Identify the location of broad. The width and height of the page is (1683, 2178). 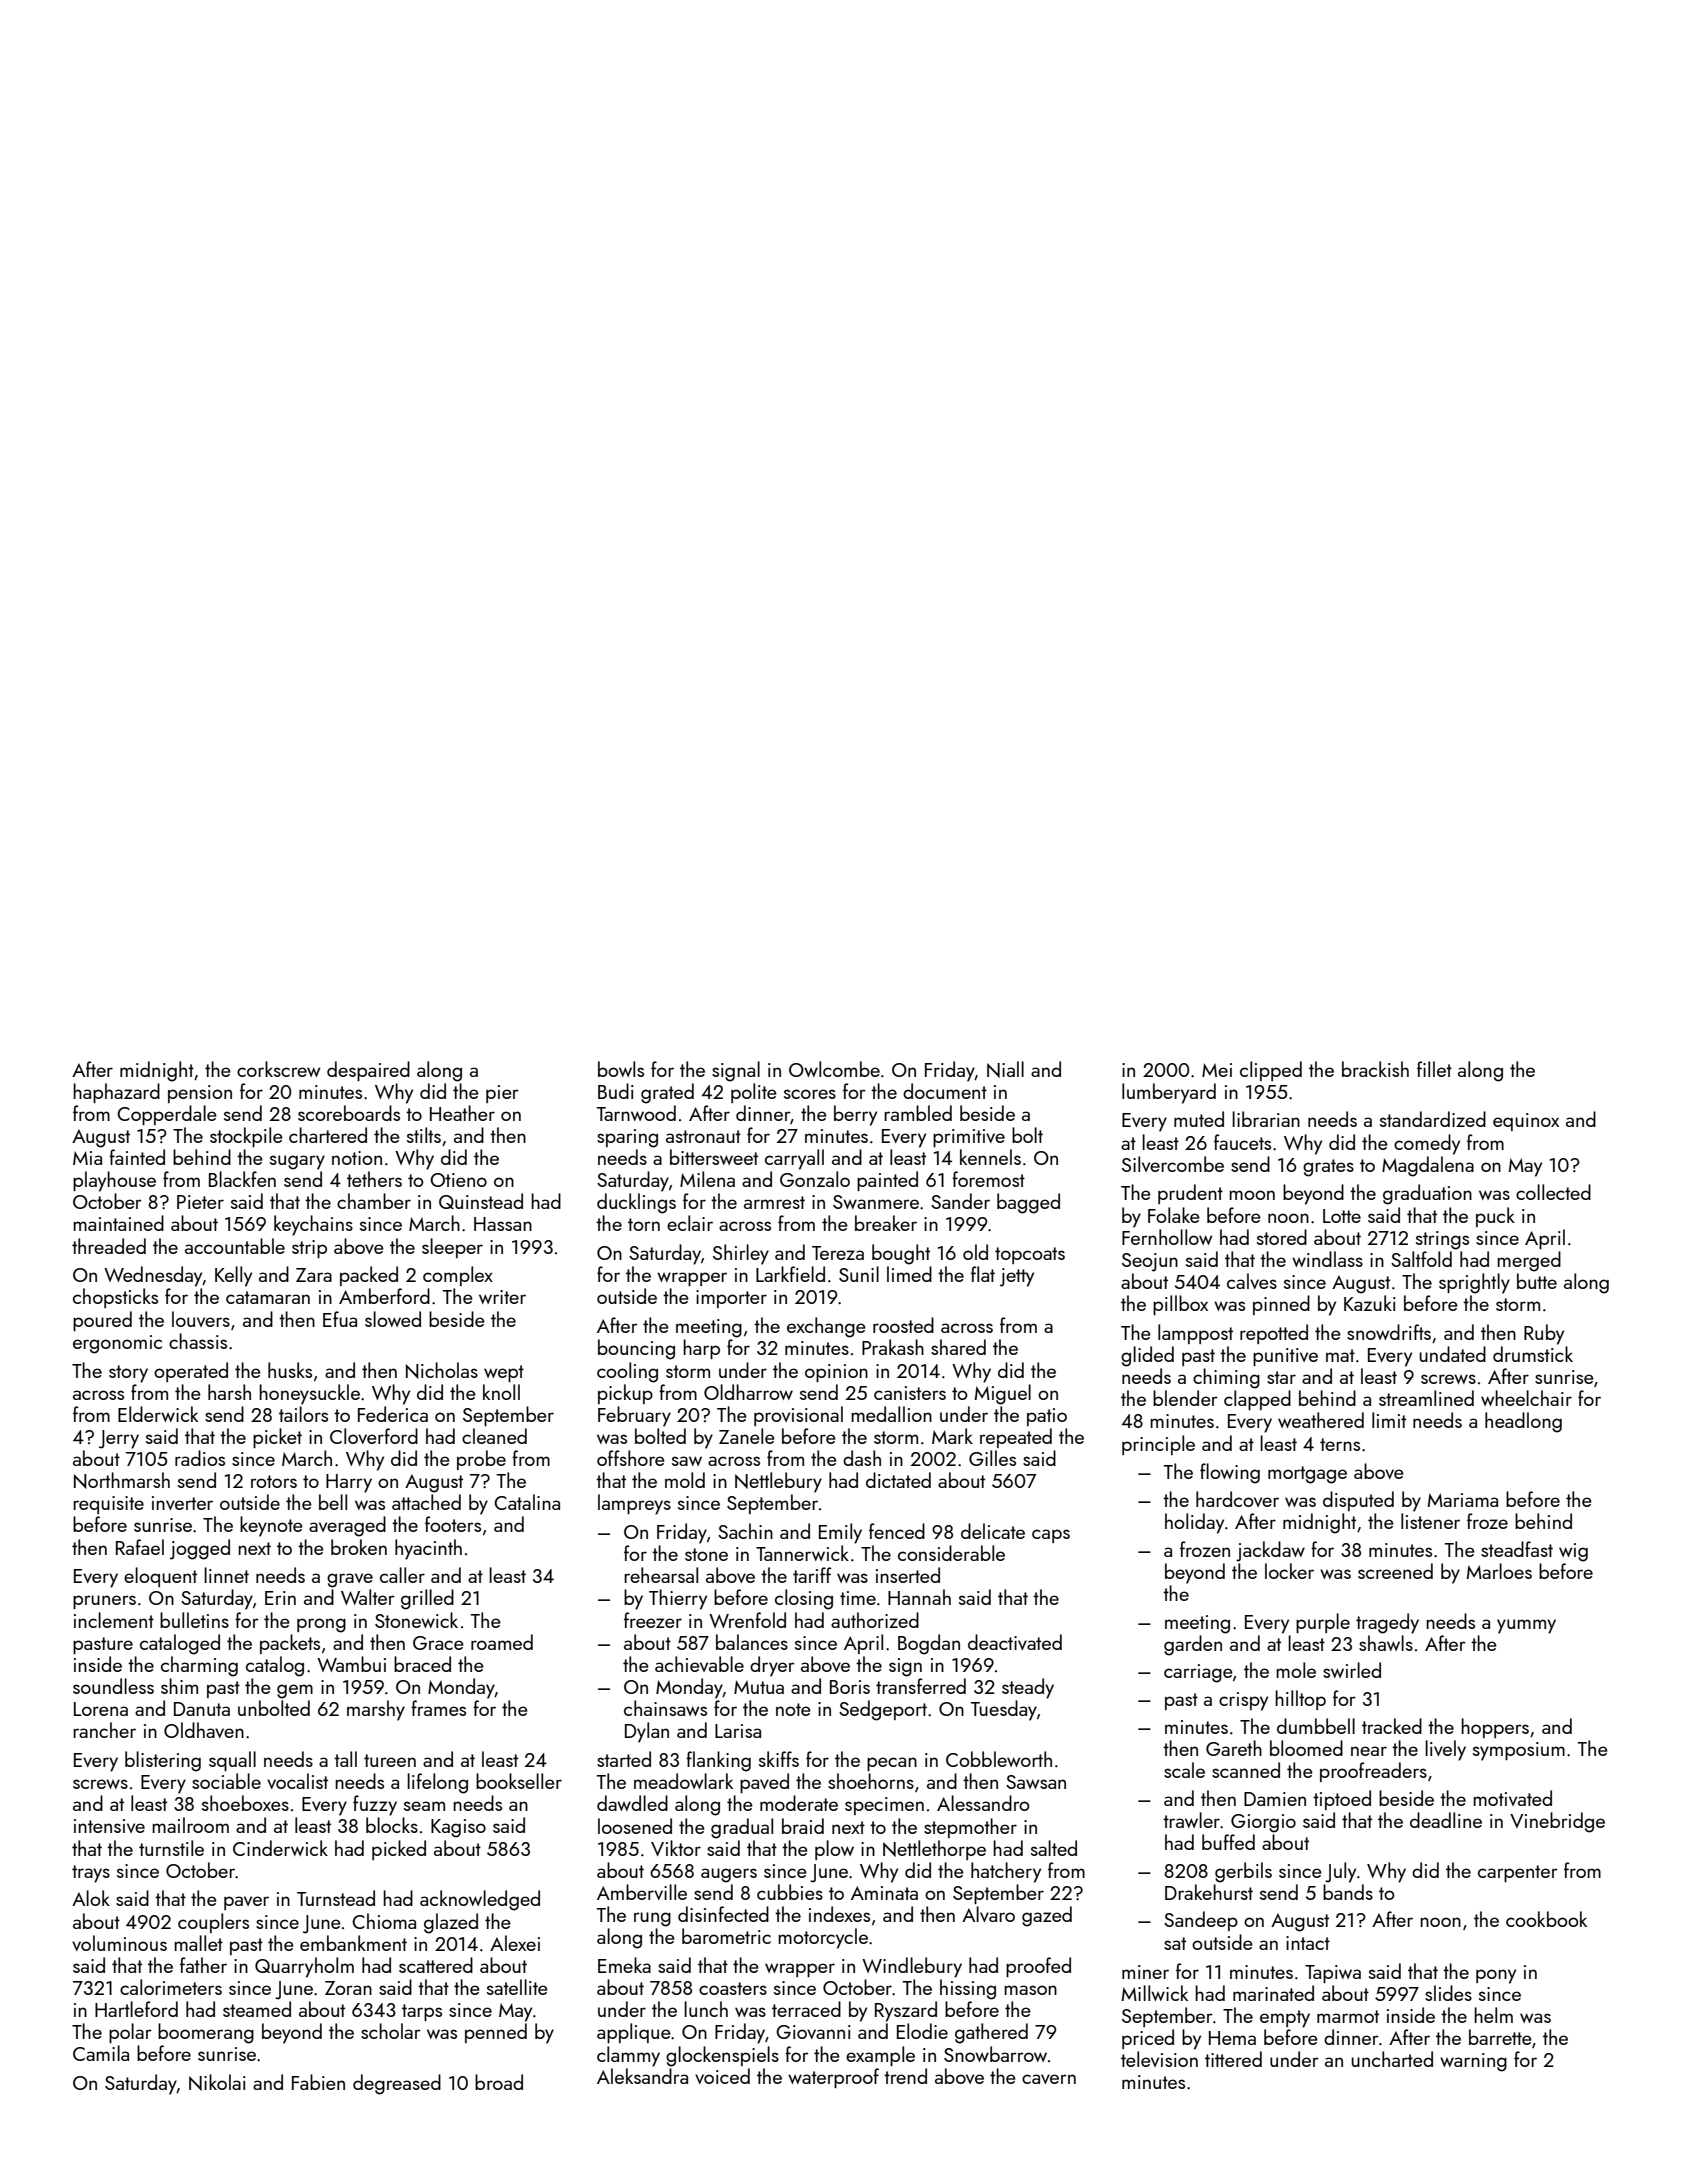
(499, 2082).
